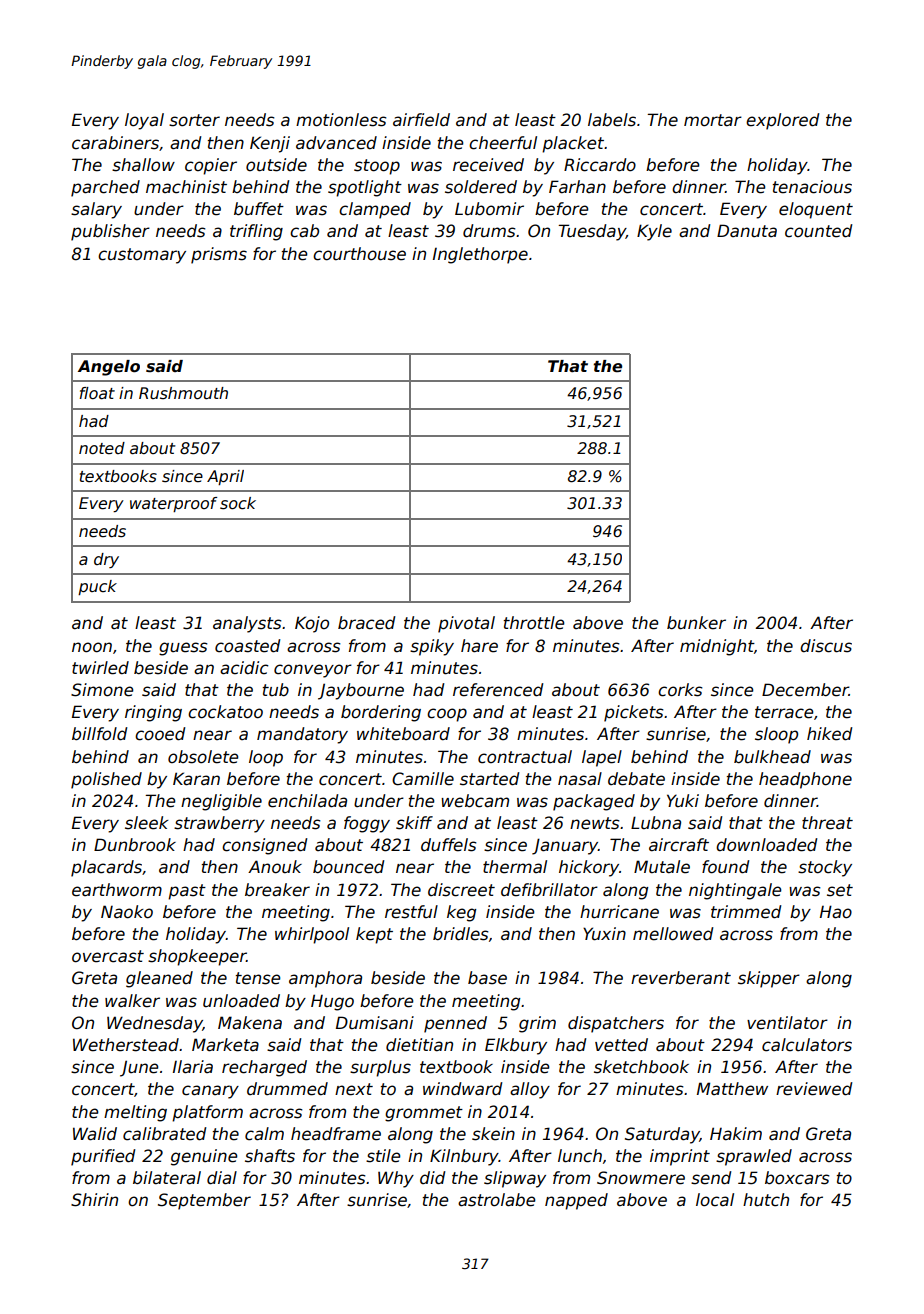 Image resolution: width=924 pixels, height=1314 pixels. Describe the element at coordinates (197, 957) in the screenshot. I see `shopkeeper` at that location.
